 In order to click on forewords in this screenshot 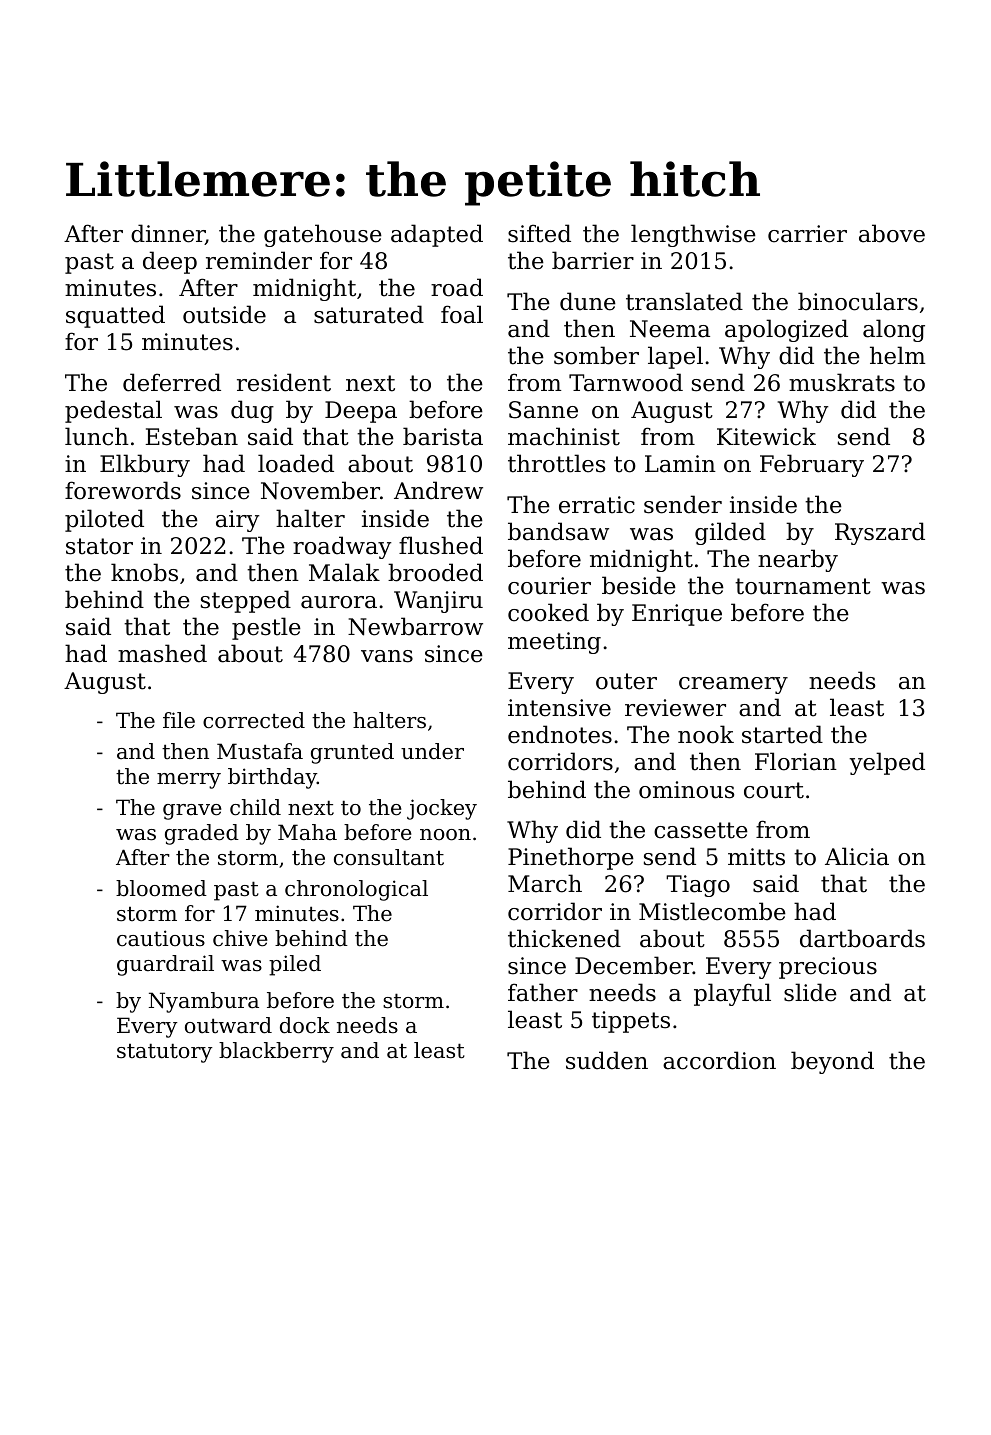, I will do `click(123, 490)`.
